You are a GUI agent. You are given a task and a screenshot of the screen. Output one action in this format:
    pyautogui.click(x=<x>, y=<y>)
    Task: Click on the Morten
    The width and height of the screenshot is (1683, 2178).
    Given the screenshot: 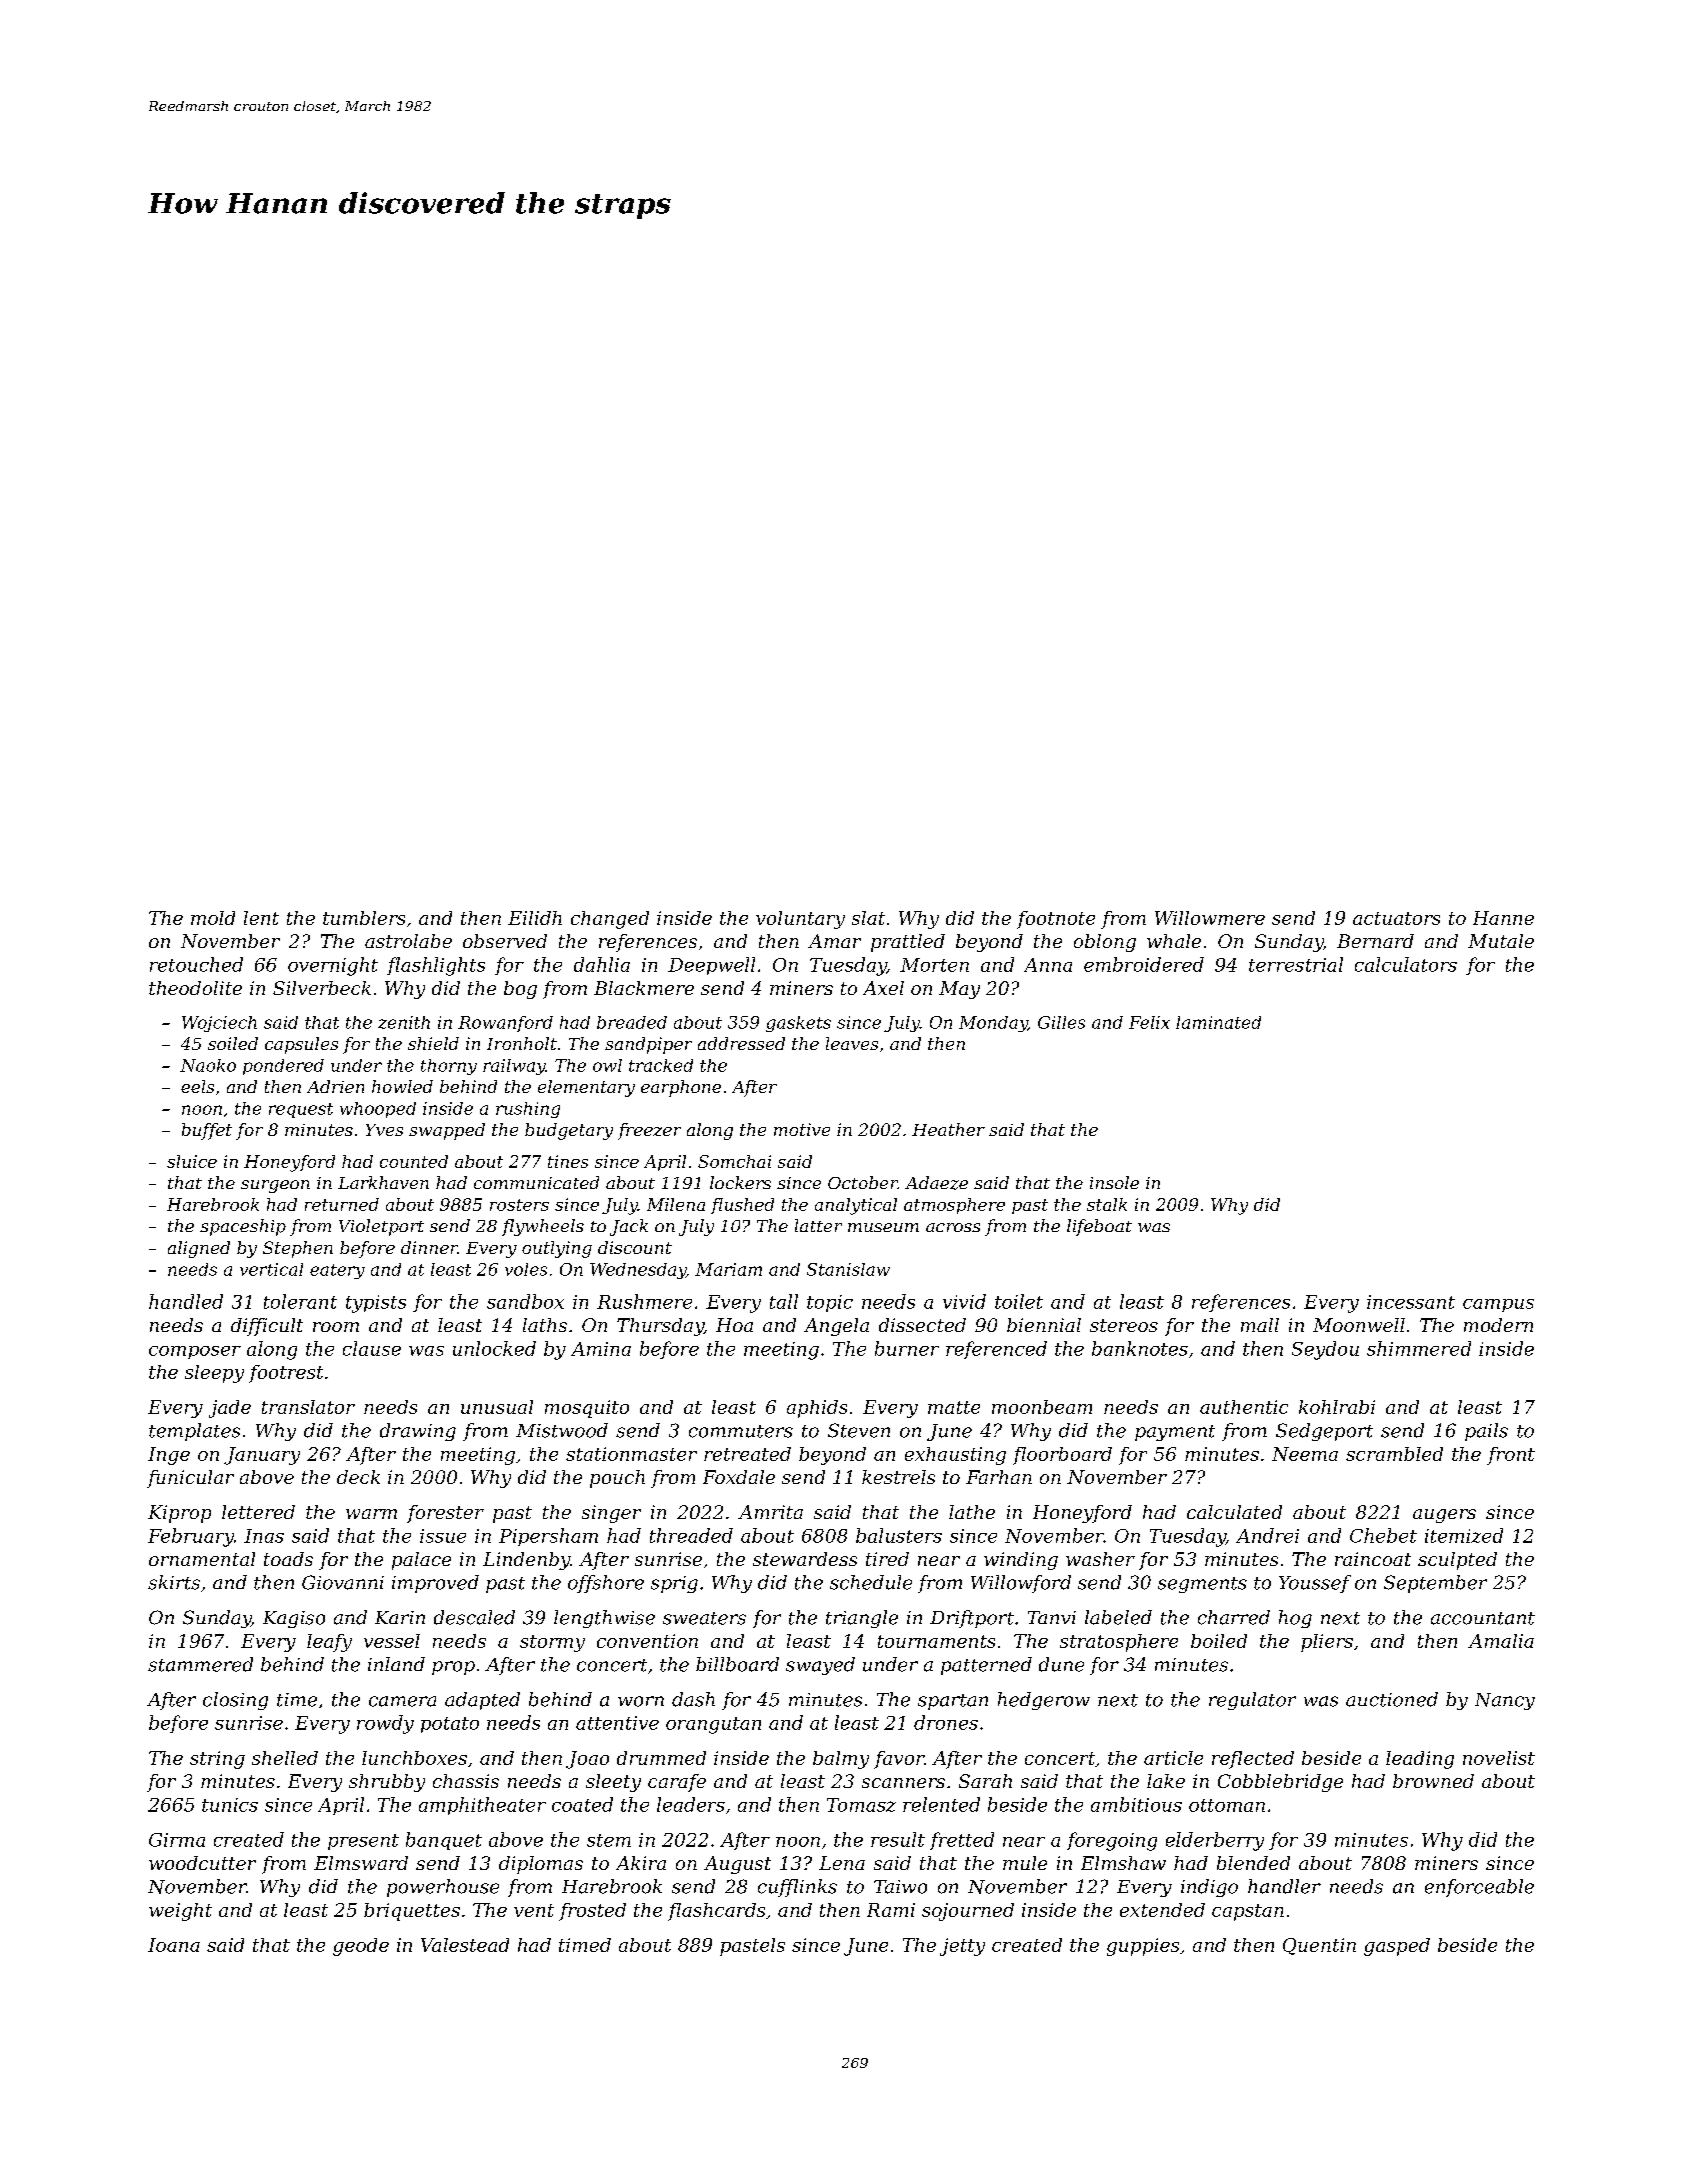 What is the action you would take?
    pyautogui.click(x=934, y=965)
